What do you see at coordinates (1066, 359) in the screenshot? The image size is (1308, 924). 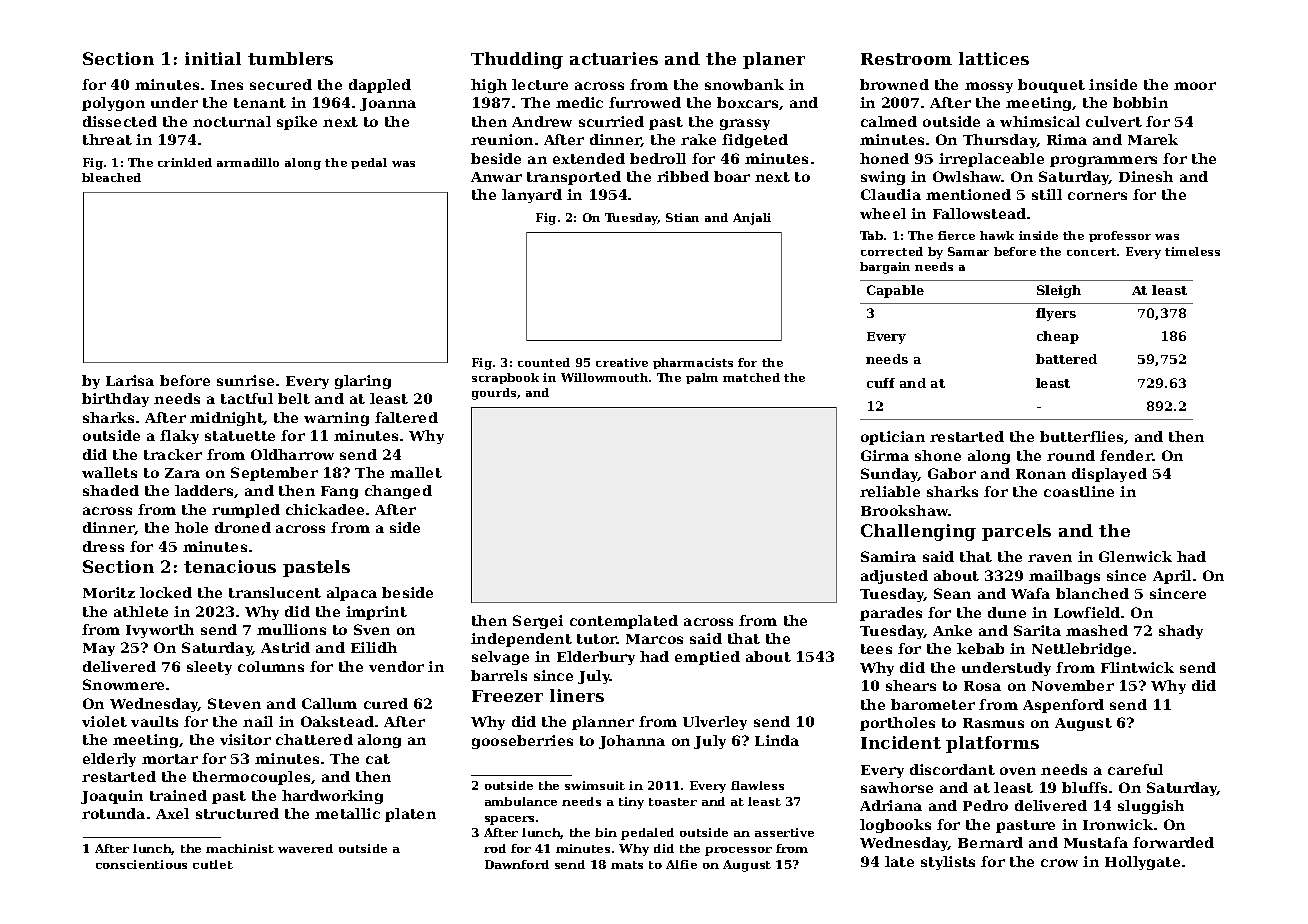 I see `battered` at bounding box center [1066, 359].
